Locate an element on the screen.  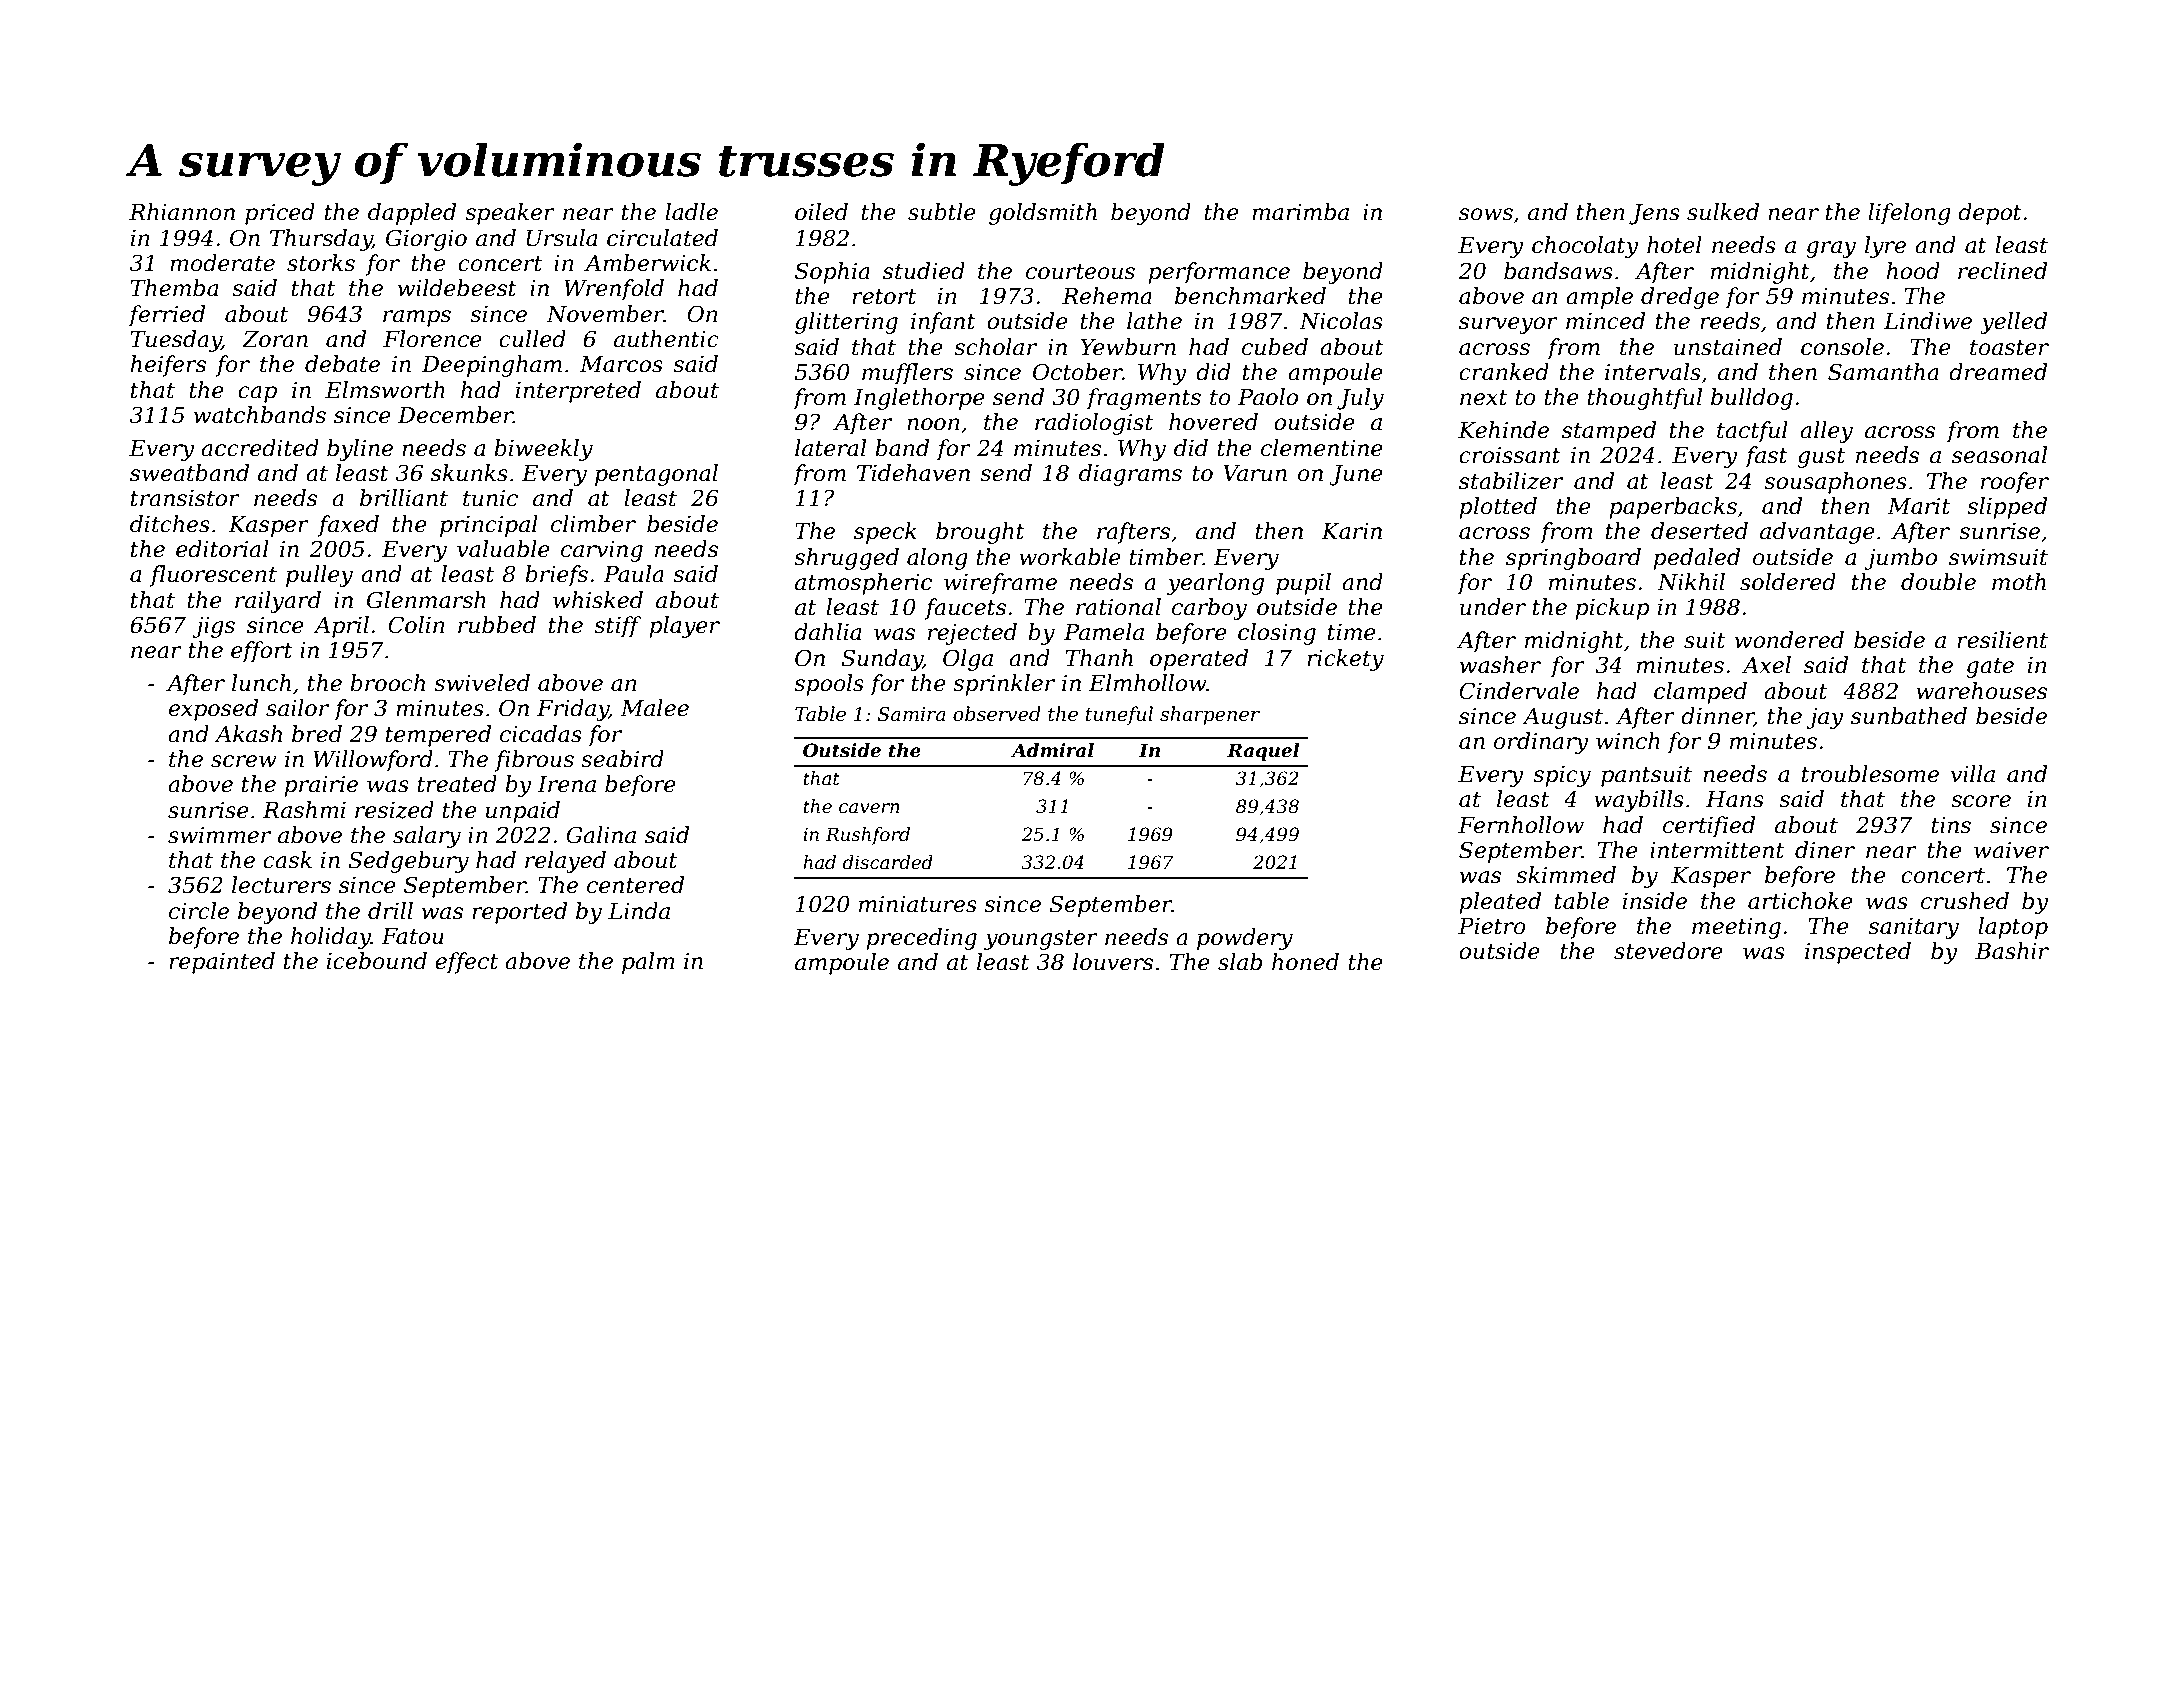
Sedgebury is located at coordinates (408, 862).
